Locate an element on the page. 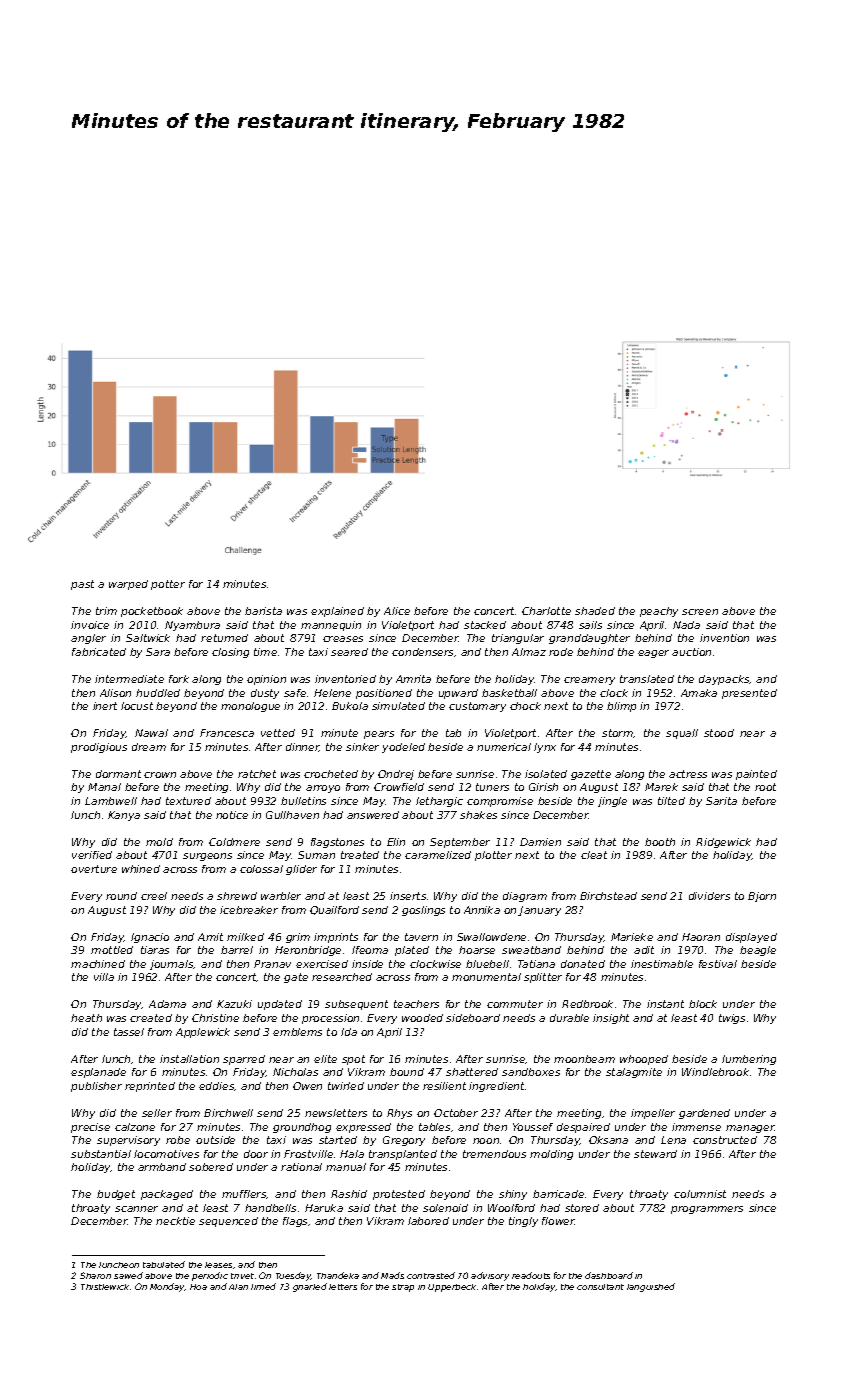  inside is located at coordinates (367, 964).
